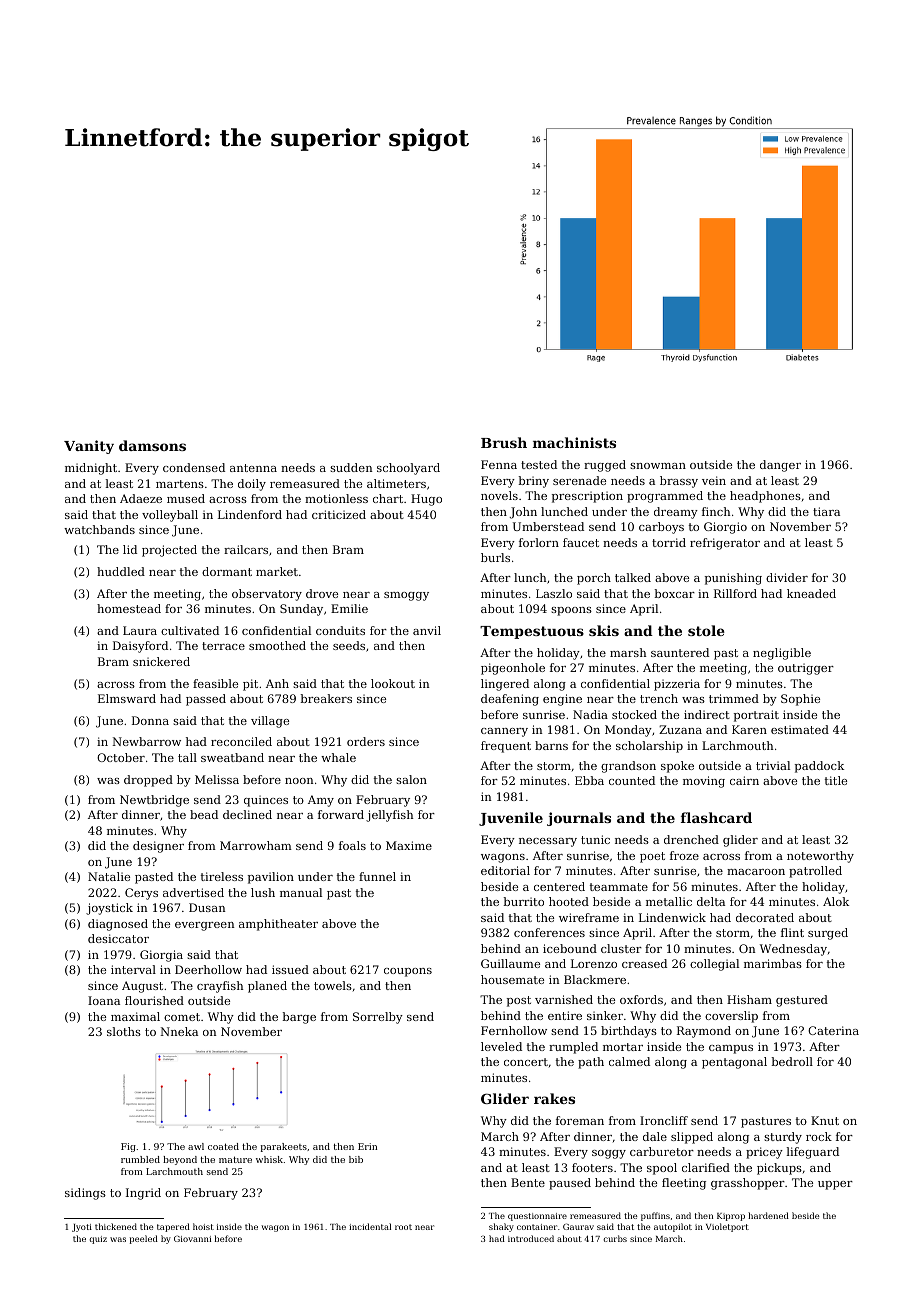 This page has width=924, height=1308. What do you see at coordinates (672, 917) in the page?
I see `Lindenwick` at bounding box center [672, 917].
